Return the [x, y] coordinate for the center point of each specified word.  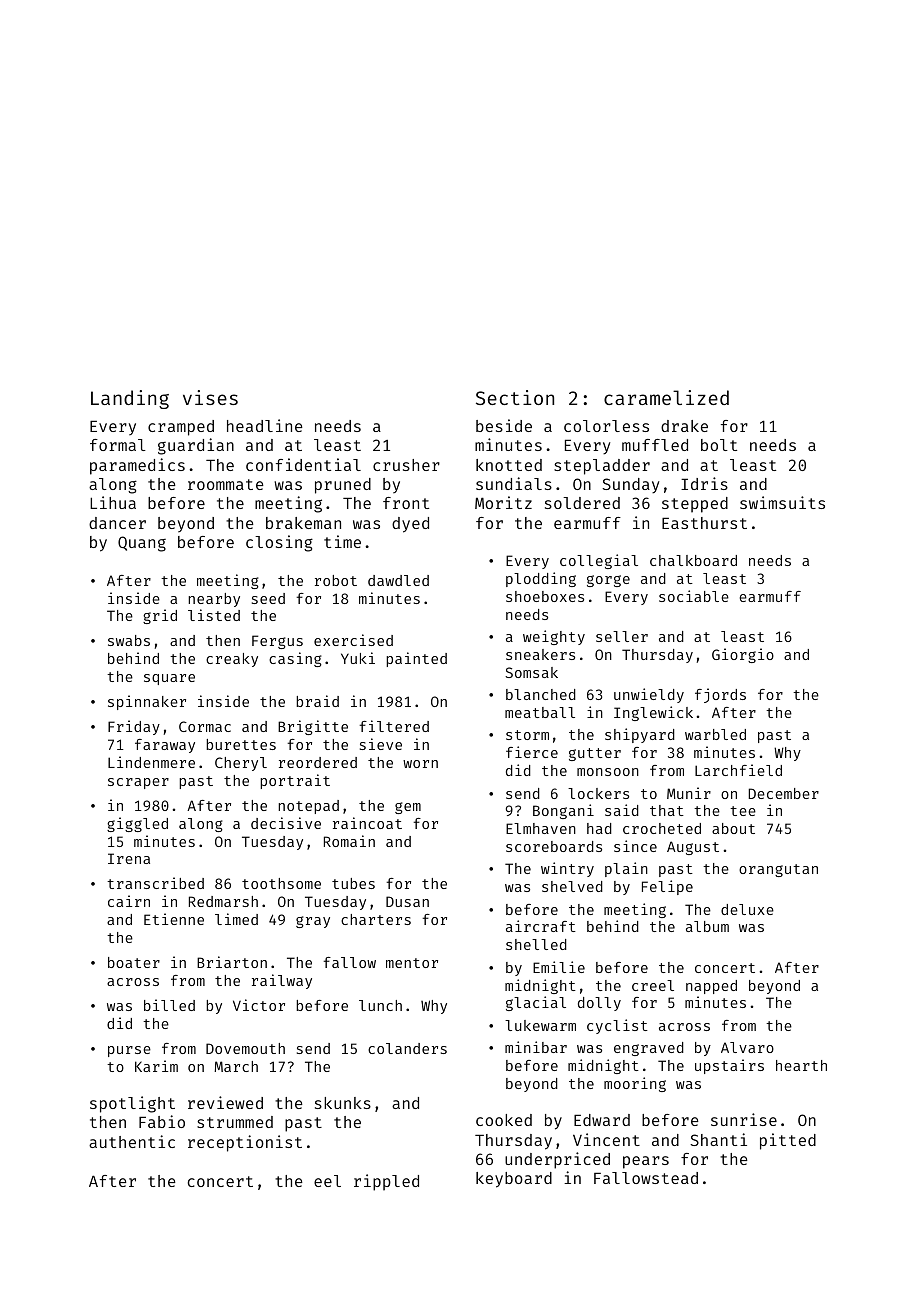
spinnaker [147, 702]
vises [210, 397]
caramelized [666, 397]
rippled [386, 1182]
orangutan [778, 870]
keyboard [514, 1180]
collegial [599, 561]
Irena [129, 858]
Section [515, 397]
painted [416, 659]
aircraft [541, 926]
